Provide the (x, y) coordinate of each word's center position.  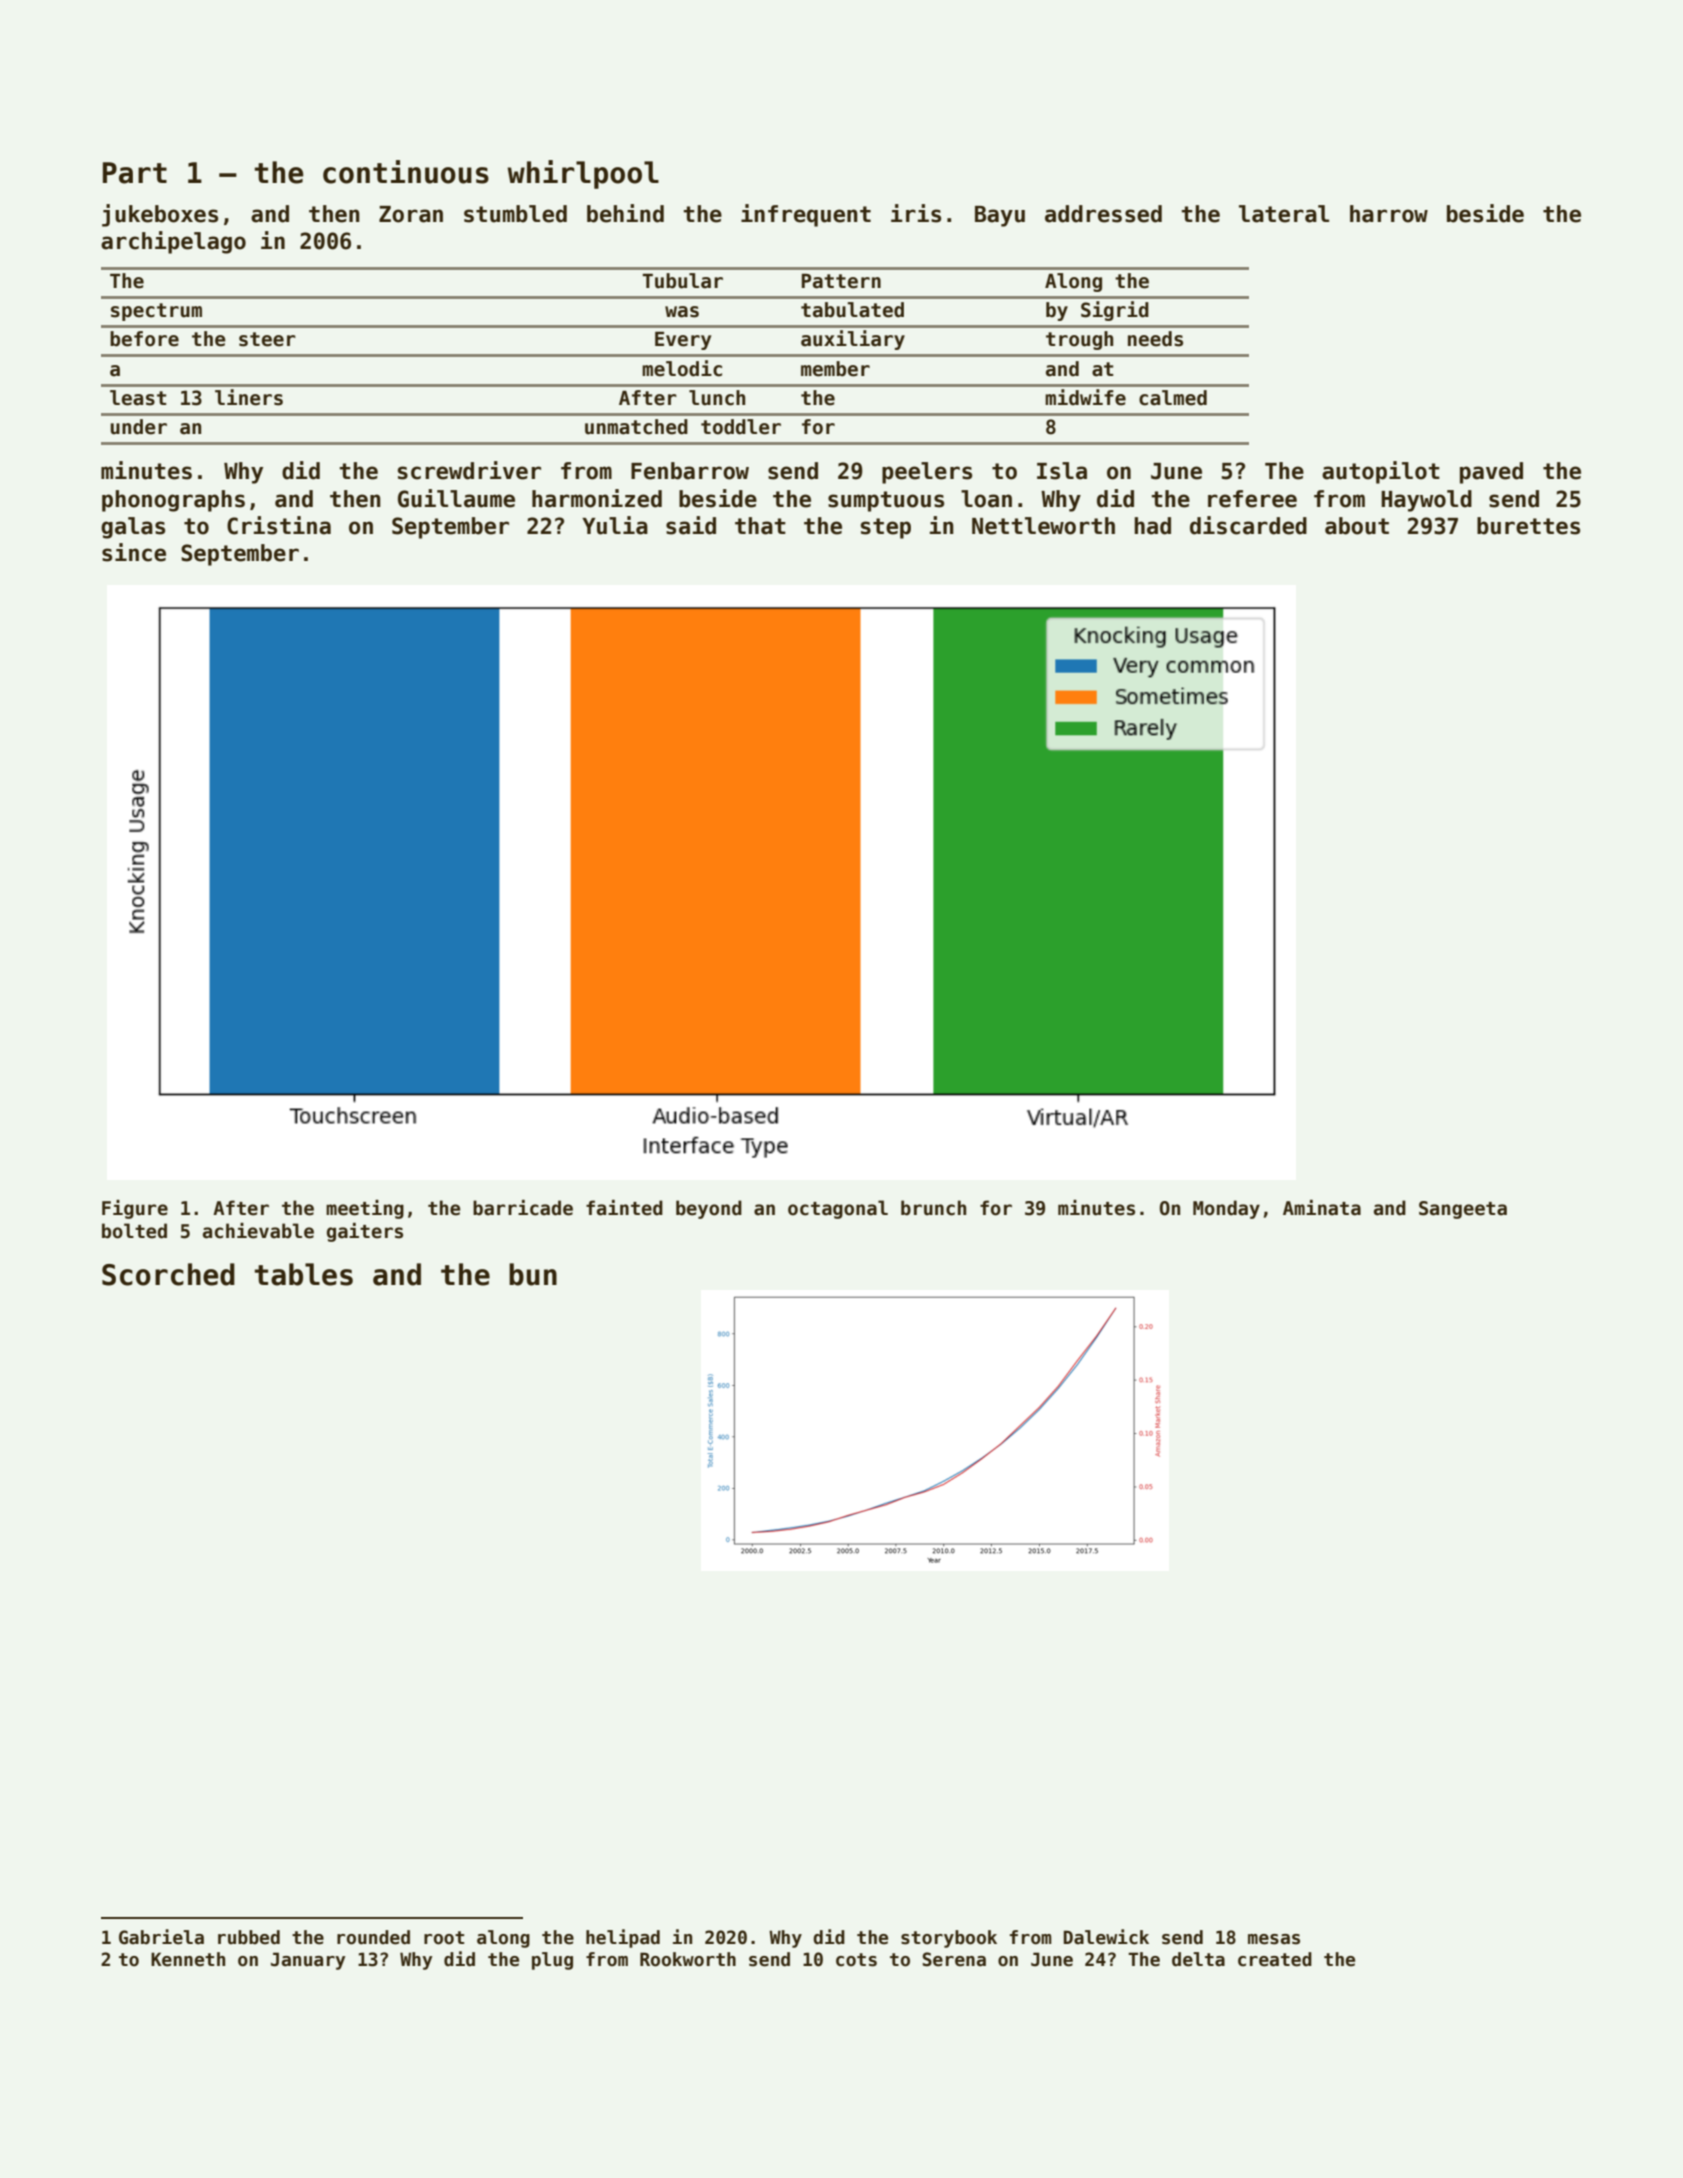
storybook (949, 1939)
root (444, 1938)
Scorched (168, 1274)
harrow (1389, 214)
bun (533, 1274)
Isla (1062, 471)
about (1357, 526)
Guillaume (456, 498)
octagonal (838, 1209)
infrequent (806, 215)
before (144, 339)
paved (1491, 473)
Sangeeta (1463, 1210)
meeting (365, 1209)
